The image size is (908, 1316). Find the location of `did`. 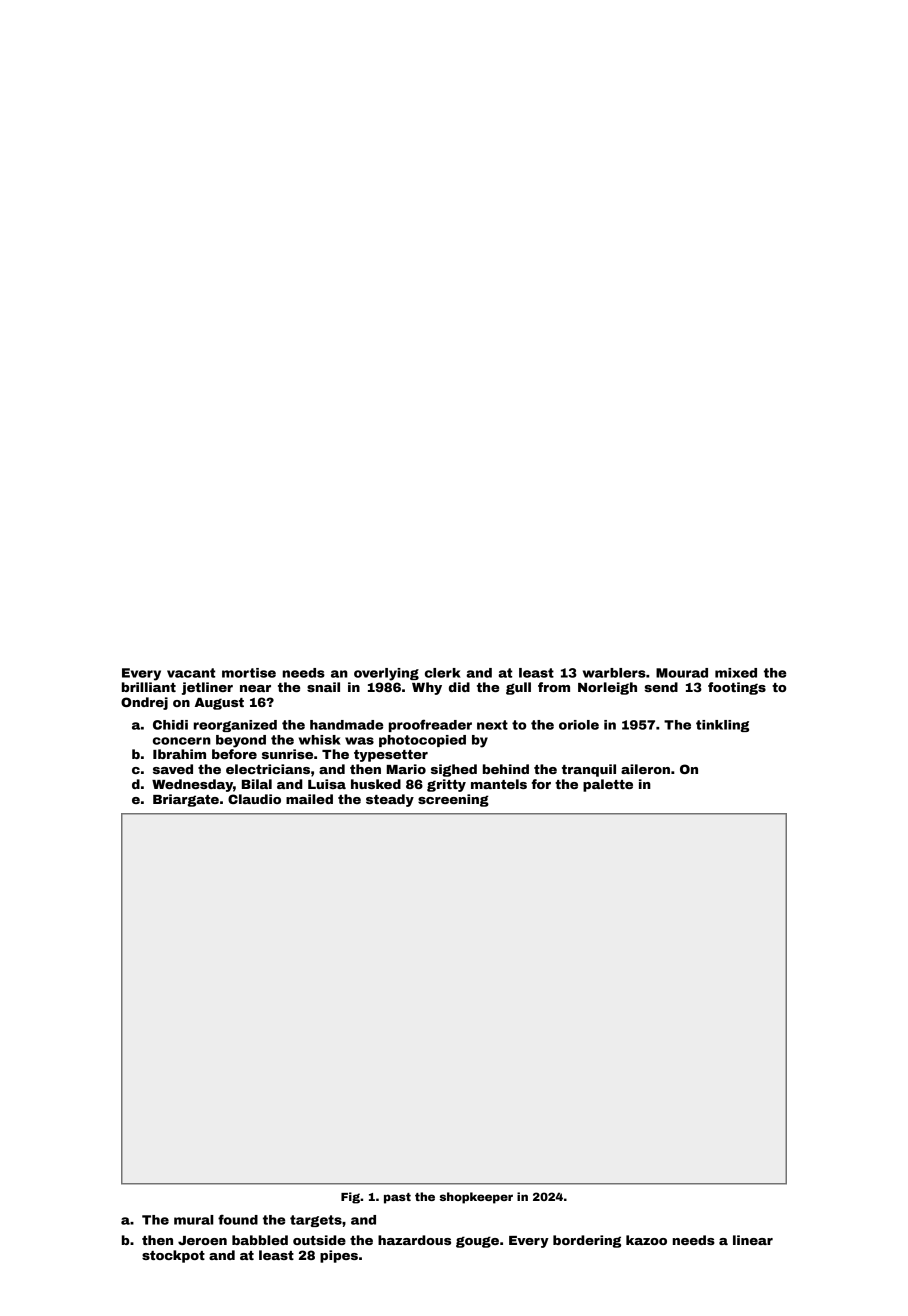

did is located at coordinates (459, 687).
